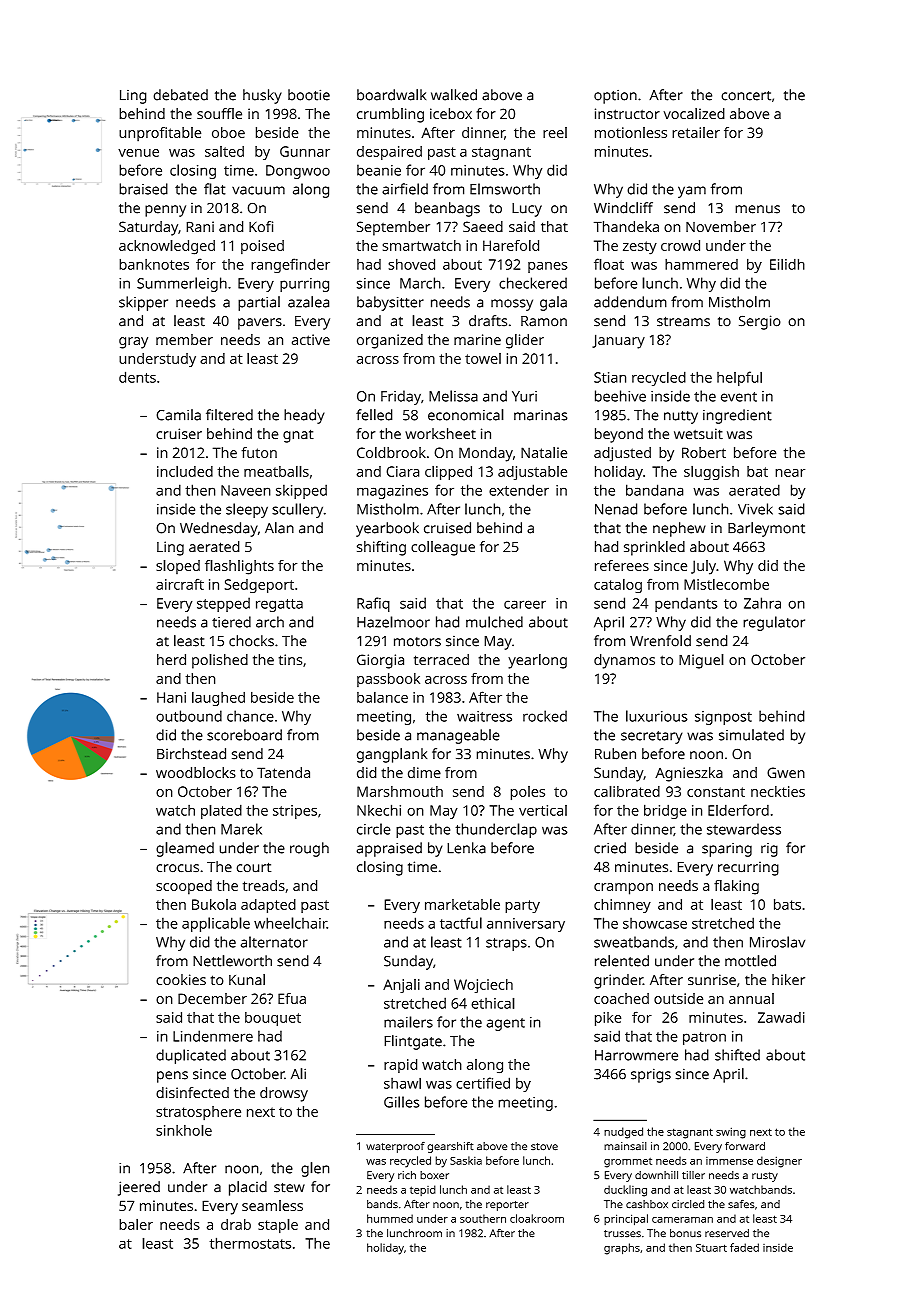 The image size is (924, 1308). I want to click on thermostats, so click(250, 1243).
